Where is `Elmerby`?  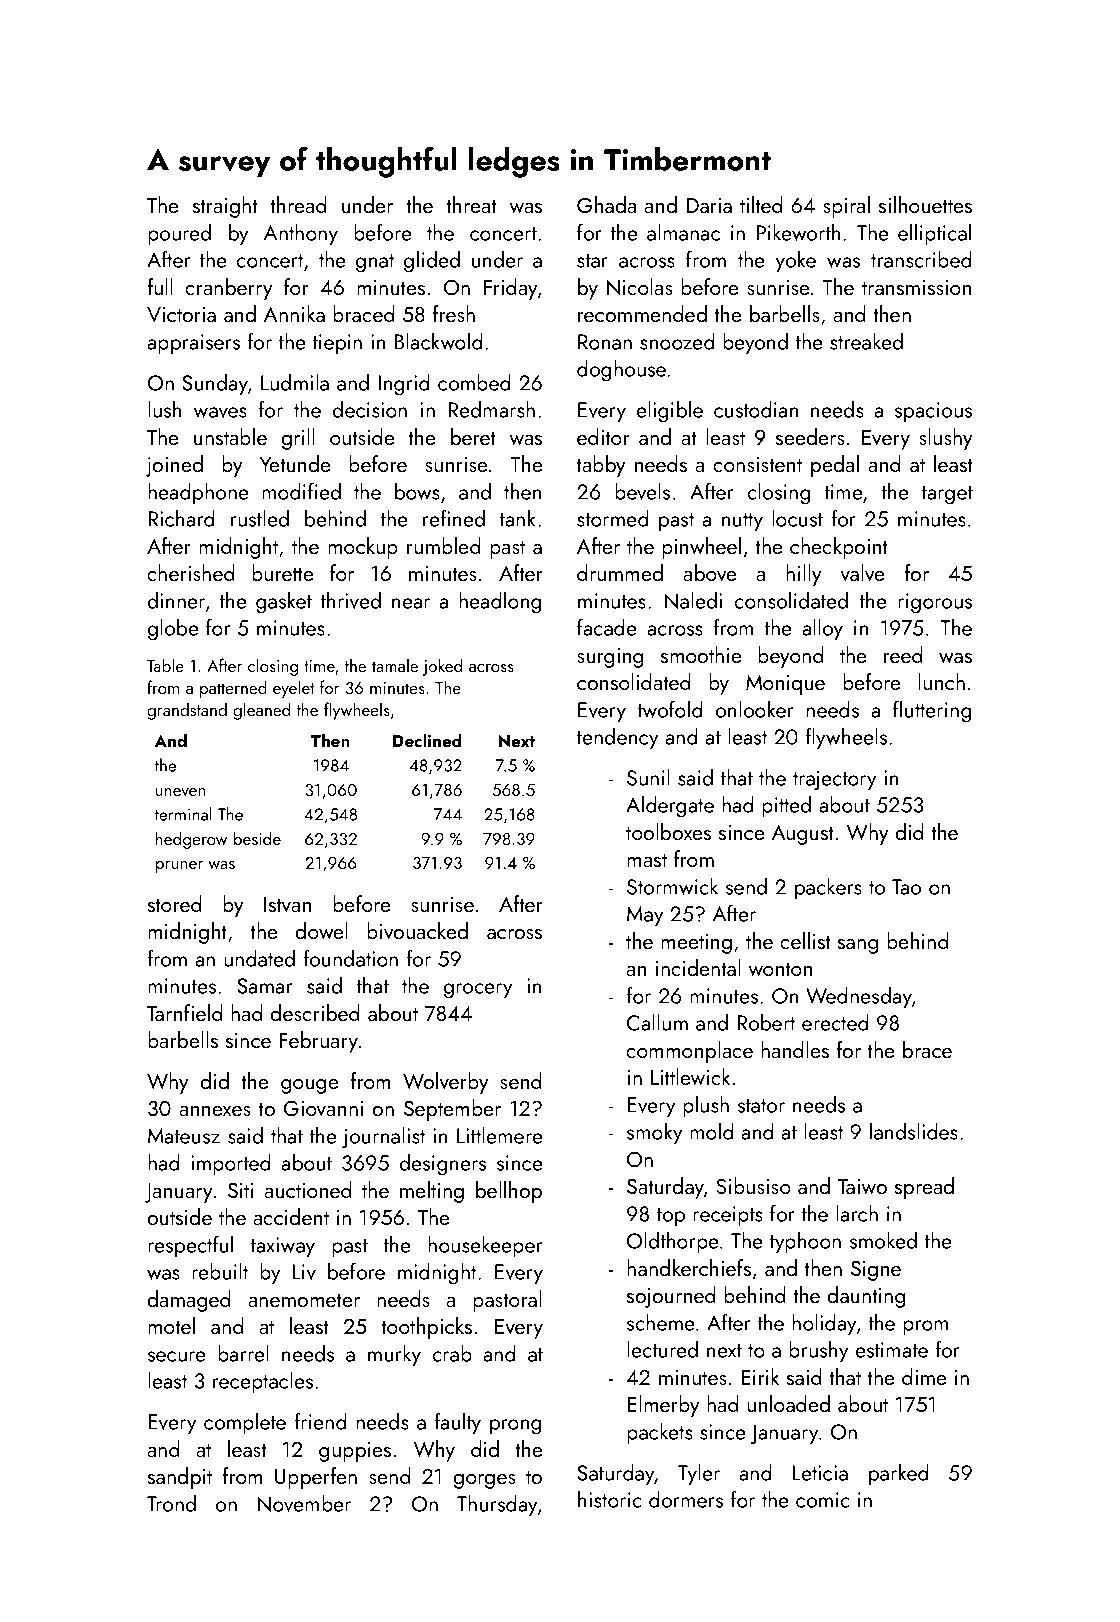 Elmerby is located at coordinates (663, 1406).
